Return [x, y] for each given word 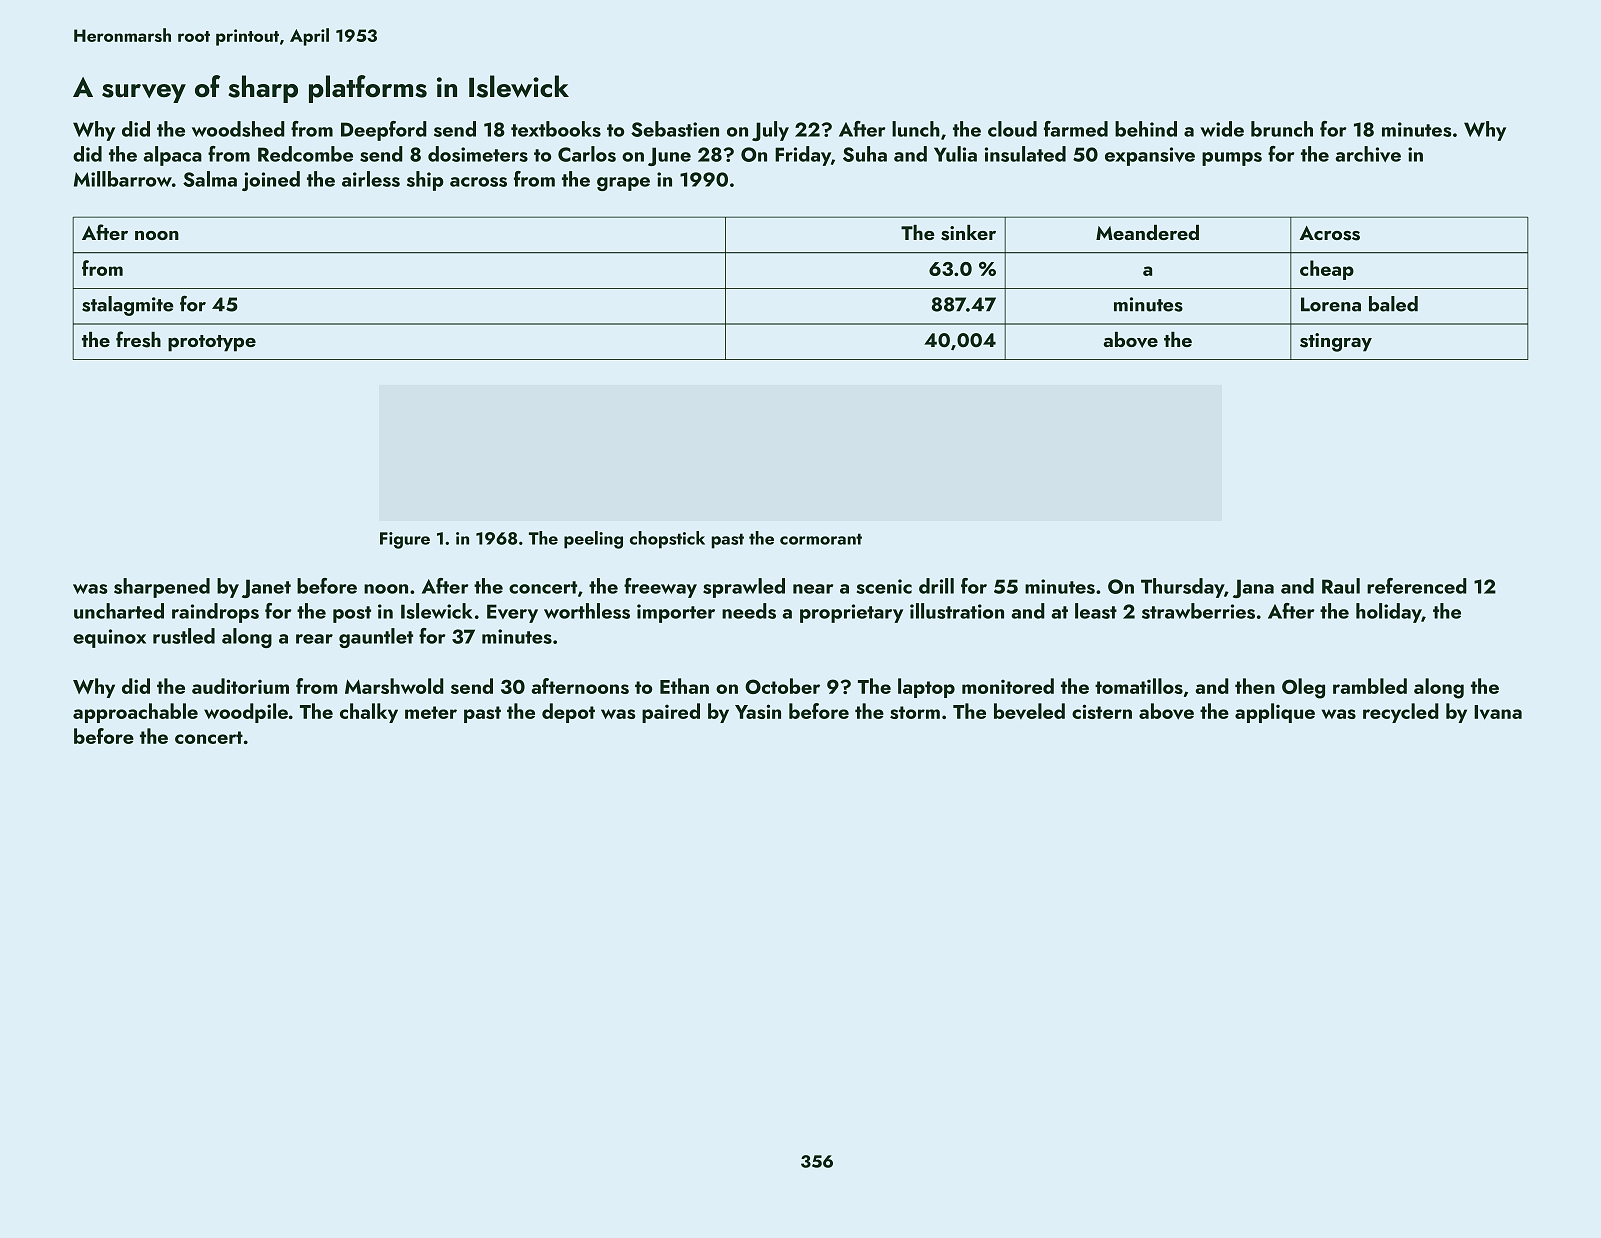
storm [915, 712]
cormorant [821, 539]
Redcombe [305, 154]
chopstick [667, 540]
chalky [369, 713]
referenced [1417, 586]
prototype [212, 343]
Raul [1341, 586]
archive [1368, 154]
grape [623, 184]
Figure [405, 540]
